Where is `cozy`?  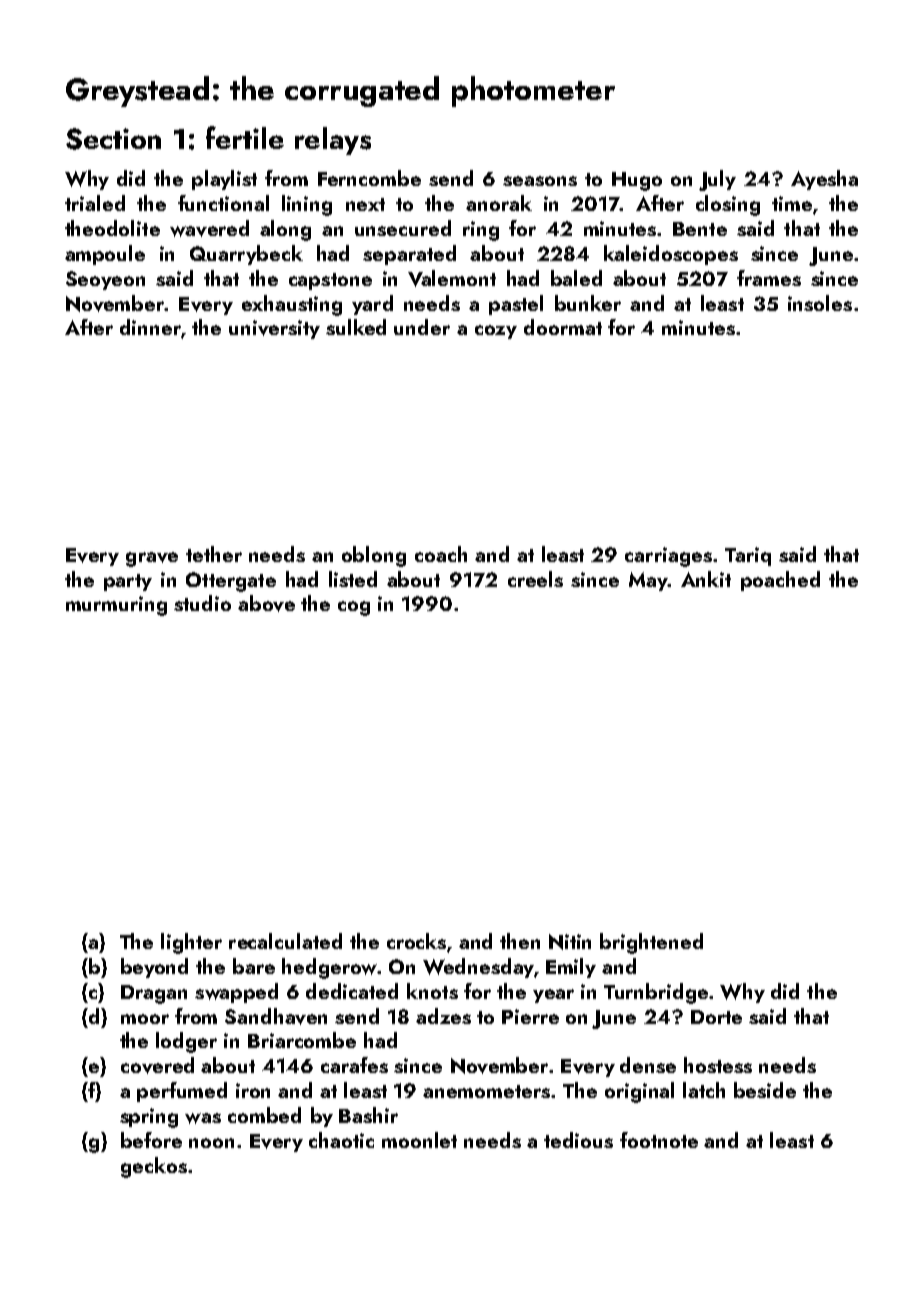
cozy is located at coordinates (496, 332).
